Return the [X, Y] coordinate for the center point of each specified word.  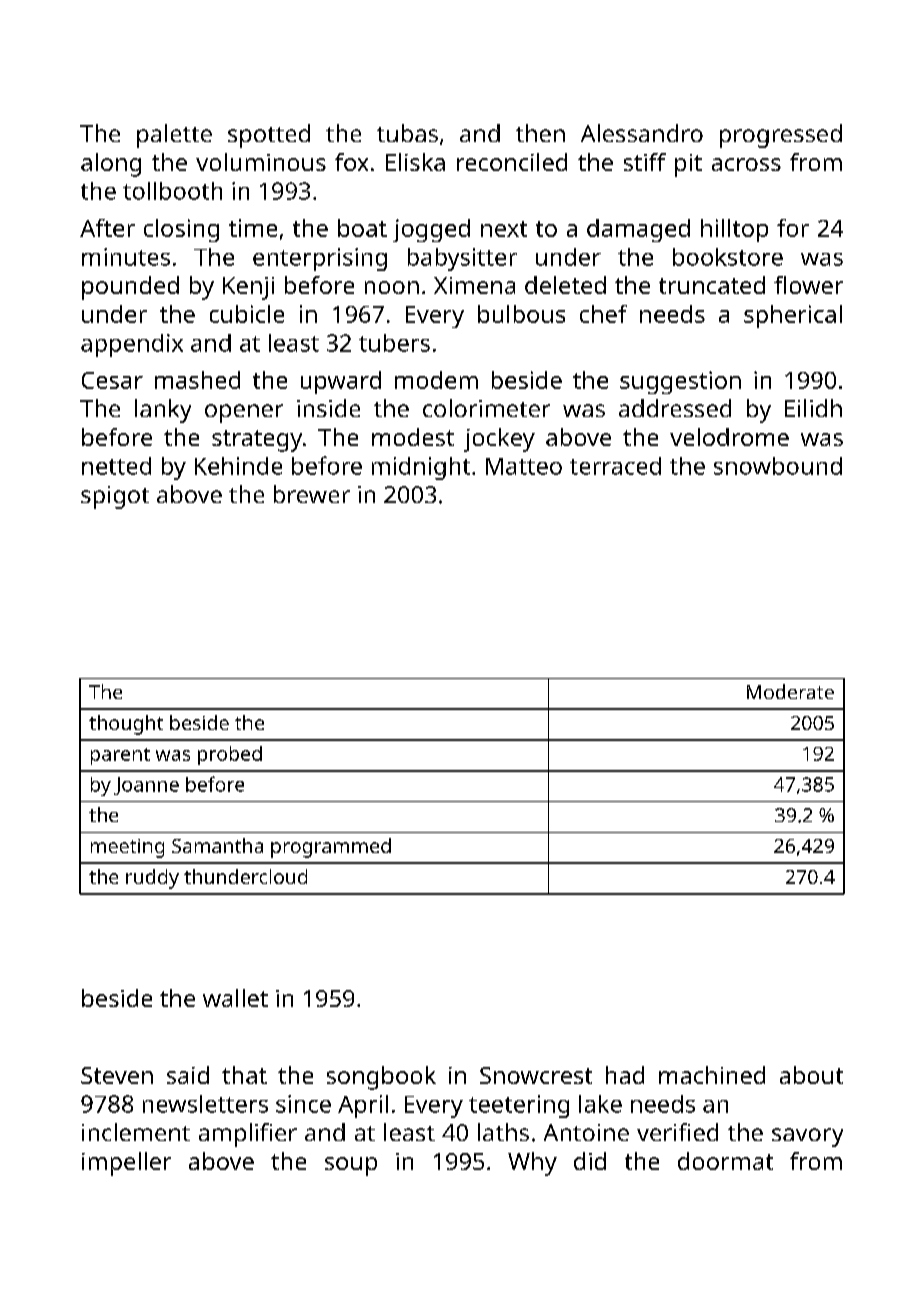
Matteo [524, 466]
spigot [115, 497]
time [253, 228]
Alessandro [642, 133]
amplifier [248, 1135]
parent [120, 756]
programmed [331, 848]
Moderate [790, 691]
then [540, 133]
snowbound [778, 466]
